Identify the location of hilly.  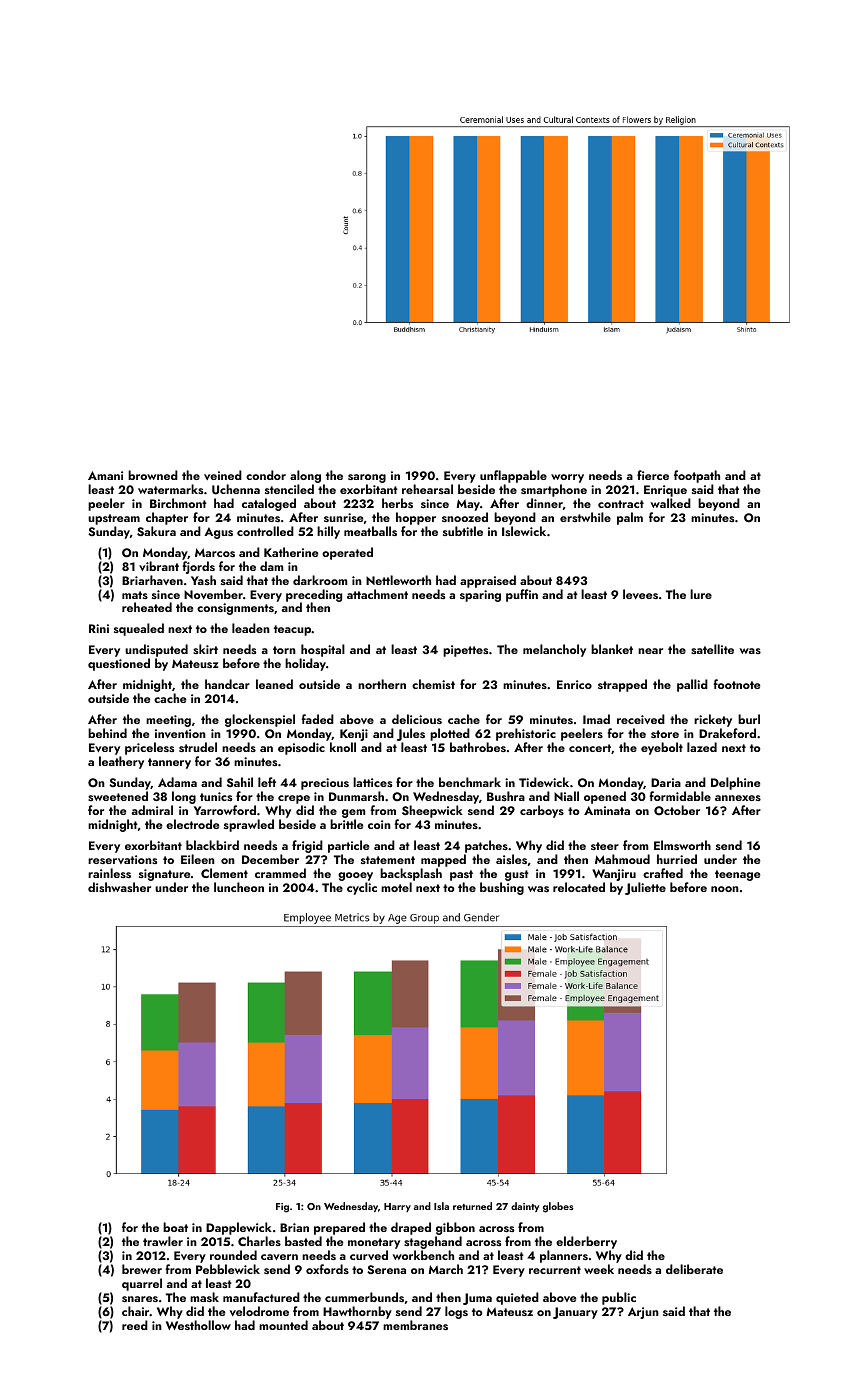
(328, 532).
